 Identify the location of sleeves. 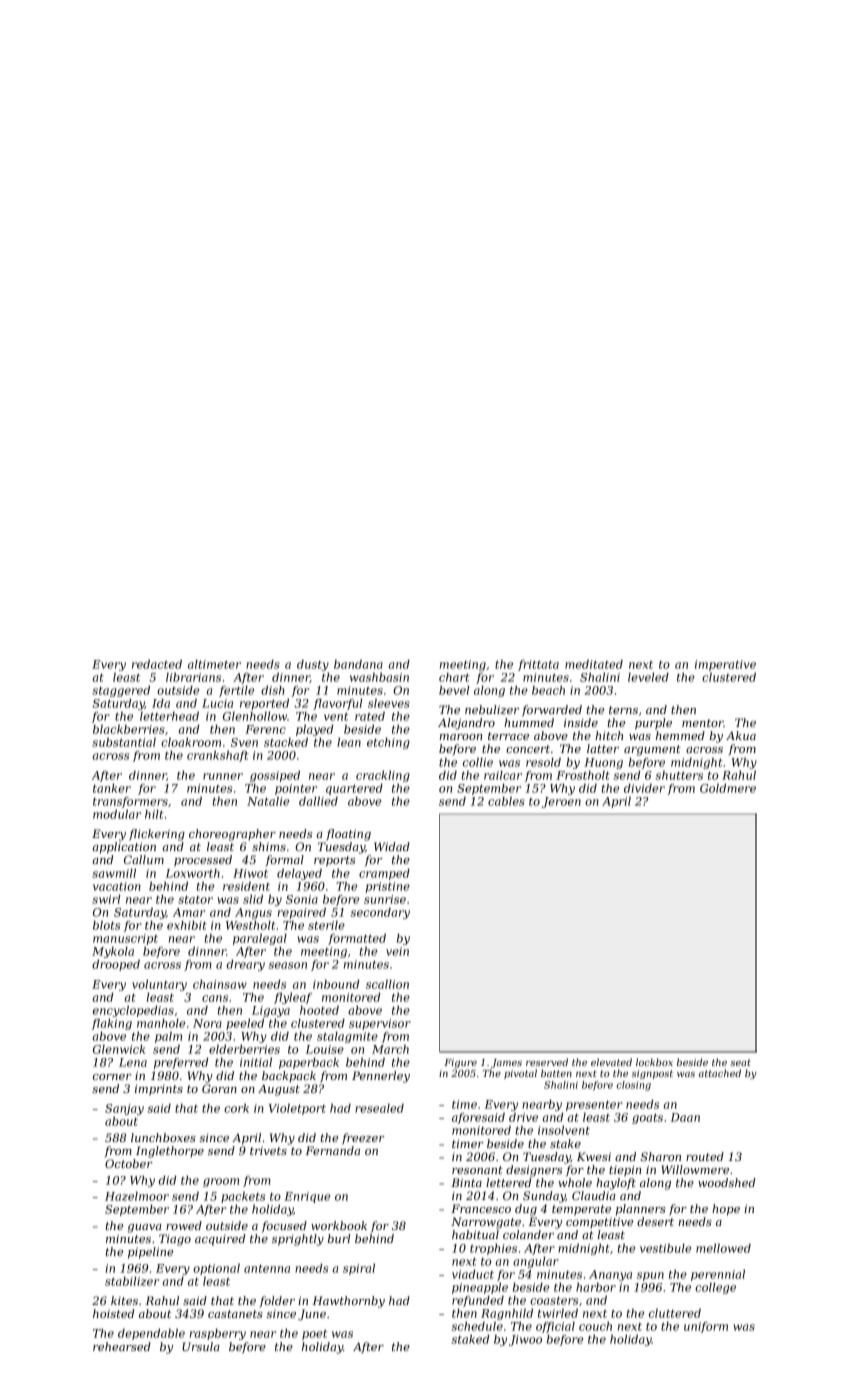
(389, 703).
